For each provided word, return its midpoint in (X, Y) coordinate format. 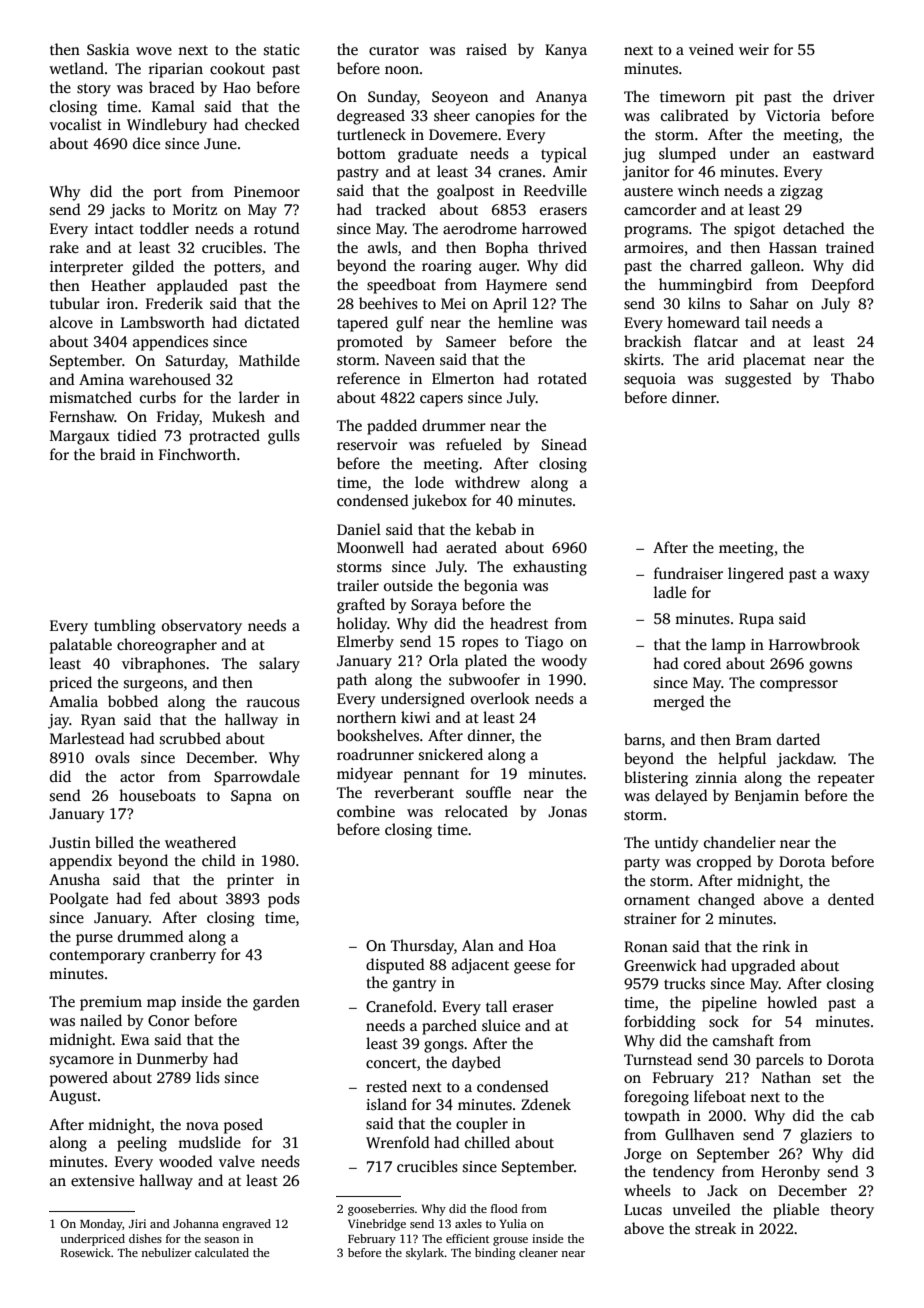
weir (754, 49)
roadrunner (375, 754)
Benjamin (767, 797)
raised (486, 49)
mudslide (209, 1142)
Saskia (108, 49)
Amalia (73, 701)
